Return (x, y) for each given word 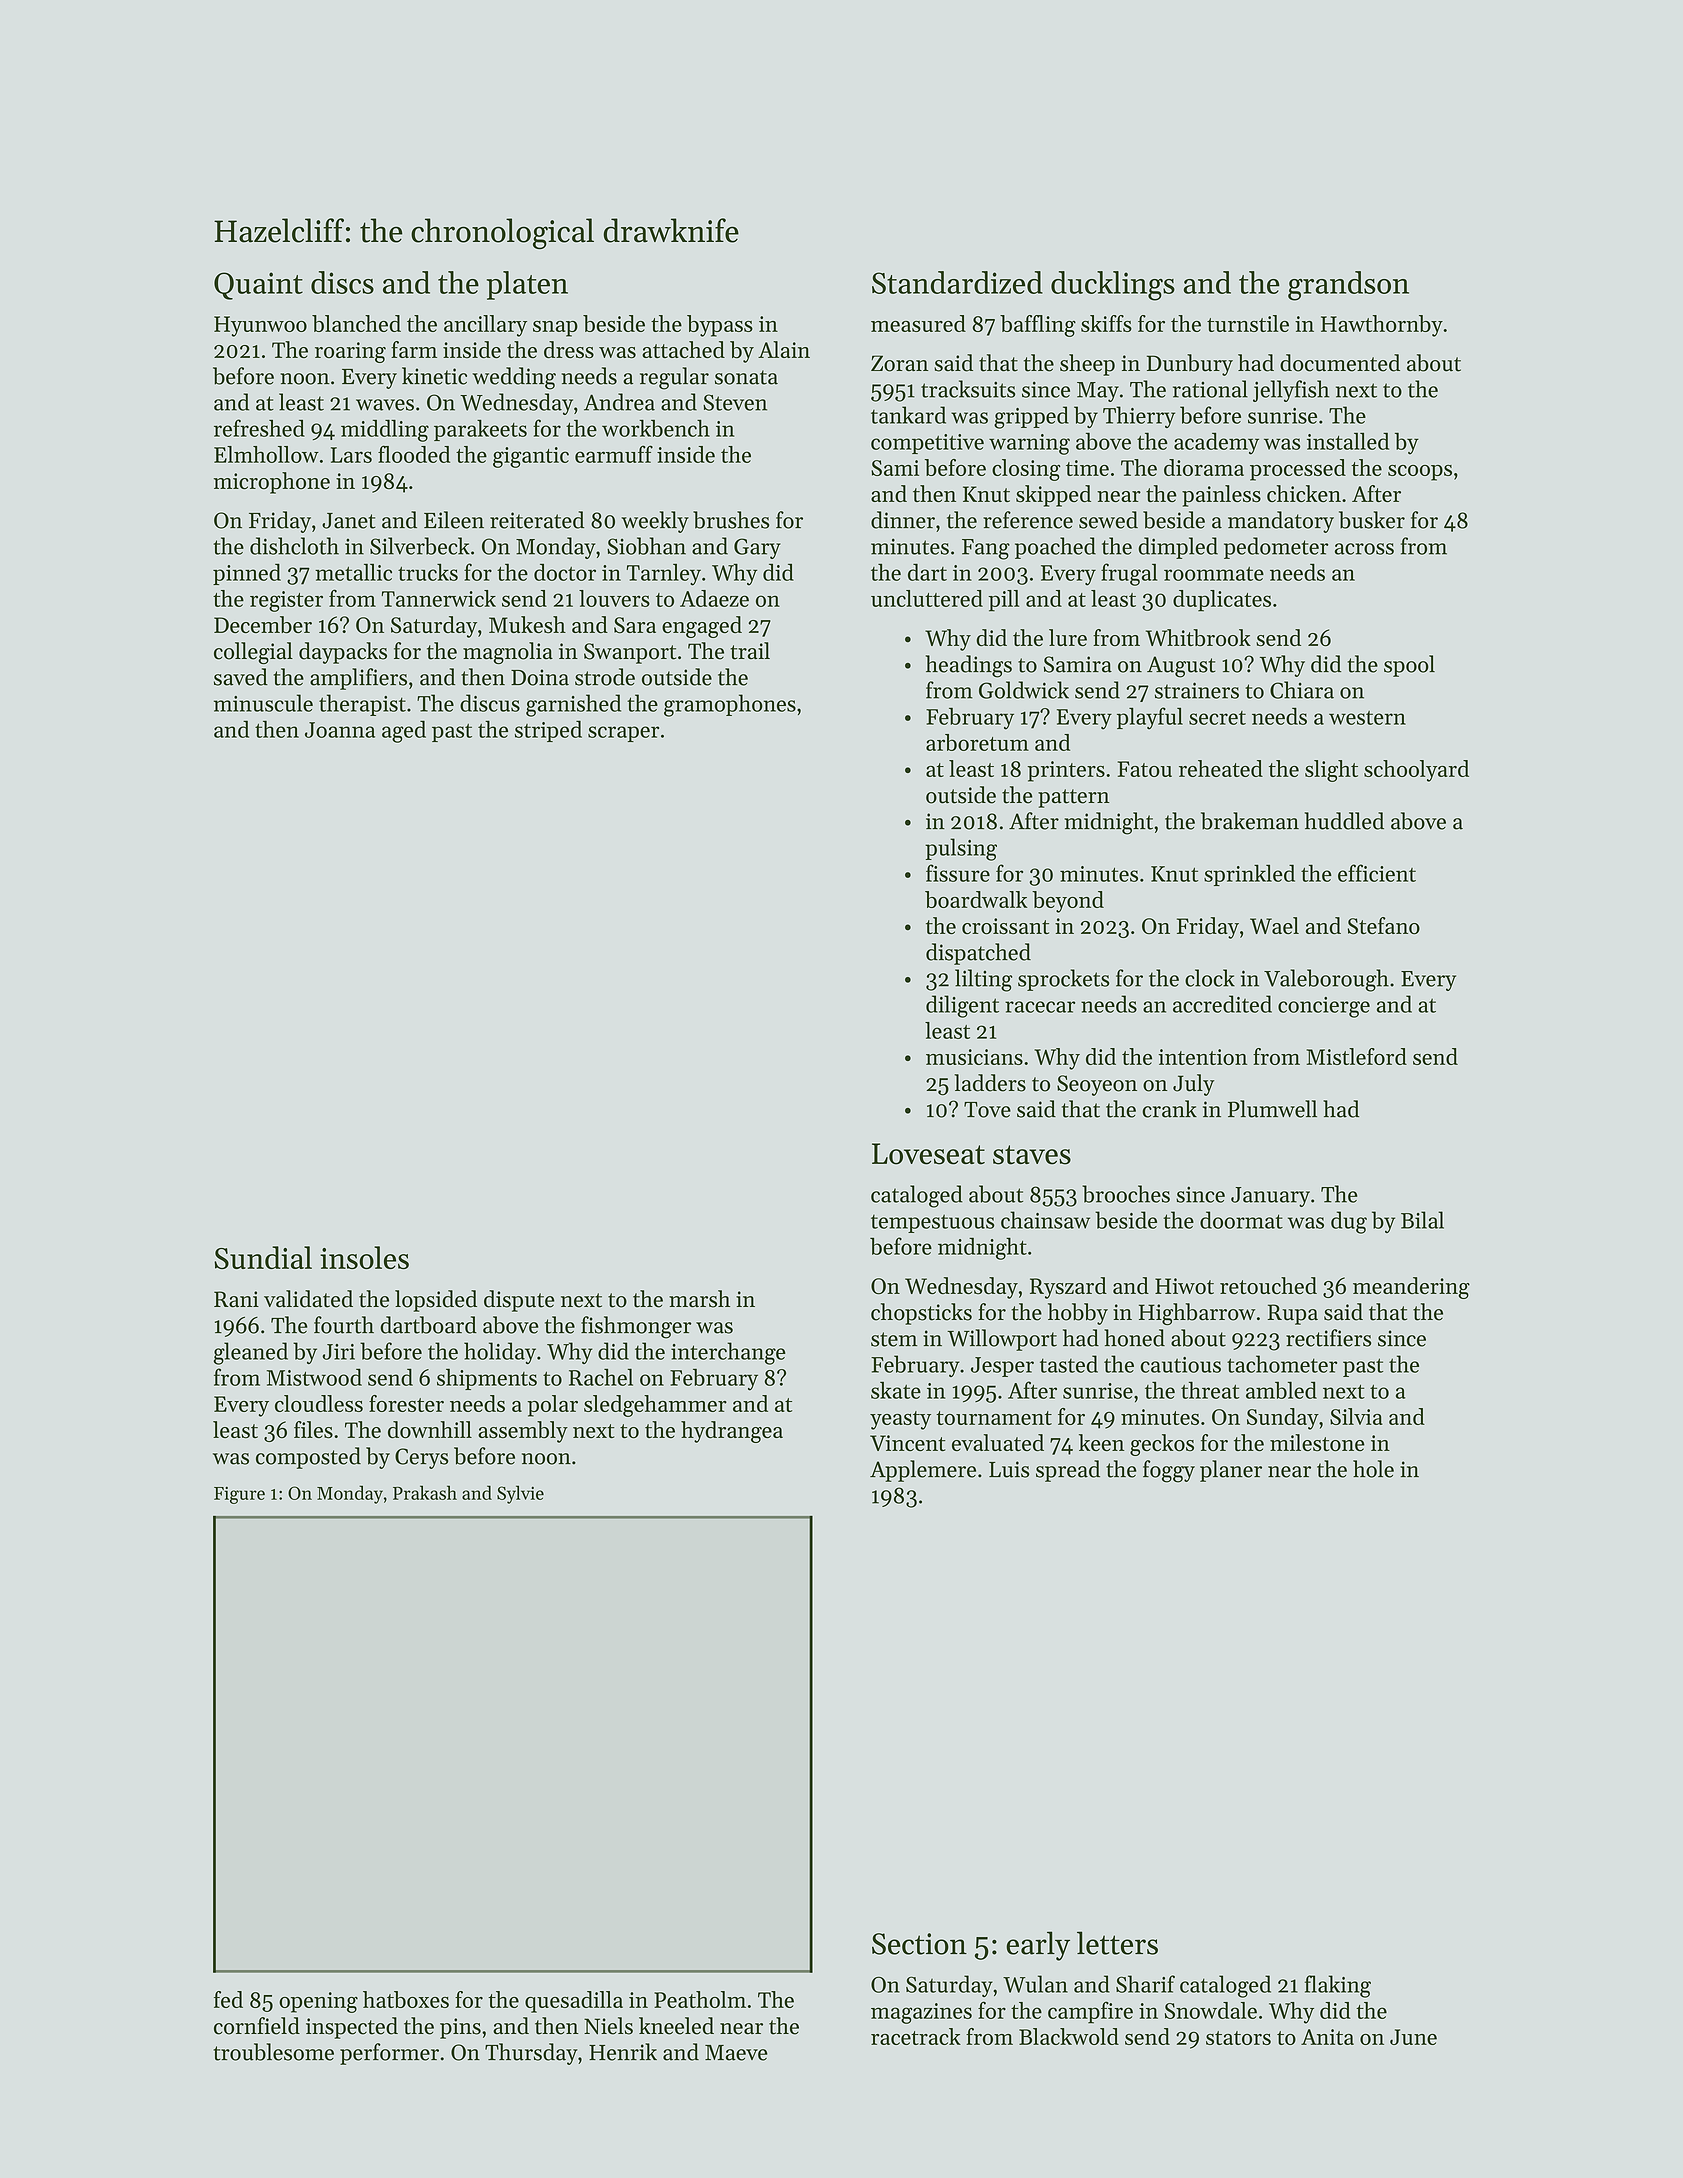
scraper (623, 734)
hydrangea (732, 1432)
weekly (655, 522)
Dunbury (1190, 365)
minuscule (263, 703)
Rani (236, 1299)
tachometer (1282, 1364)
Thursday (531, 2054)
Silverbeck (420, 546)
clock (1210, 978)
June (1413, 2037)
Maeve (736, 2053)
